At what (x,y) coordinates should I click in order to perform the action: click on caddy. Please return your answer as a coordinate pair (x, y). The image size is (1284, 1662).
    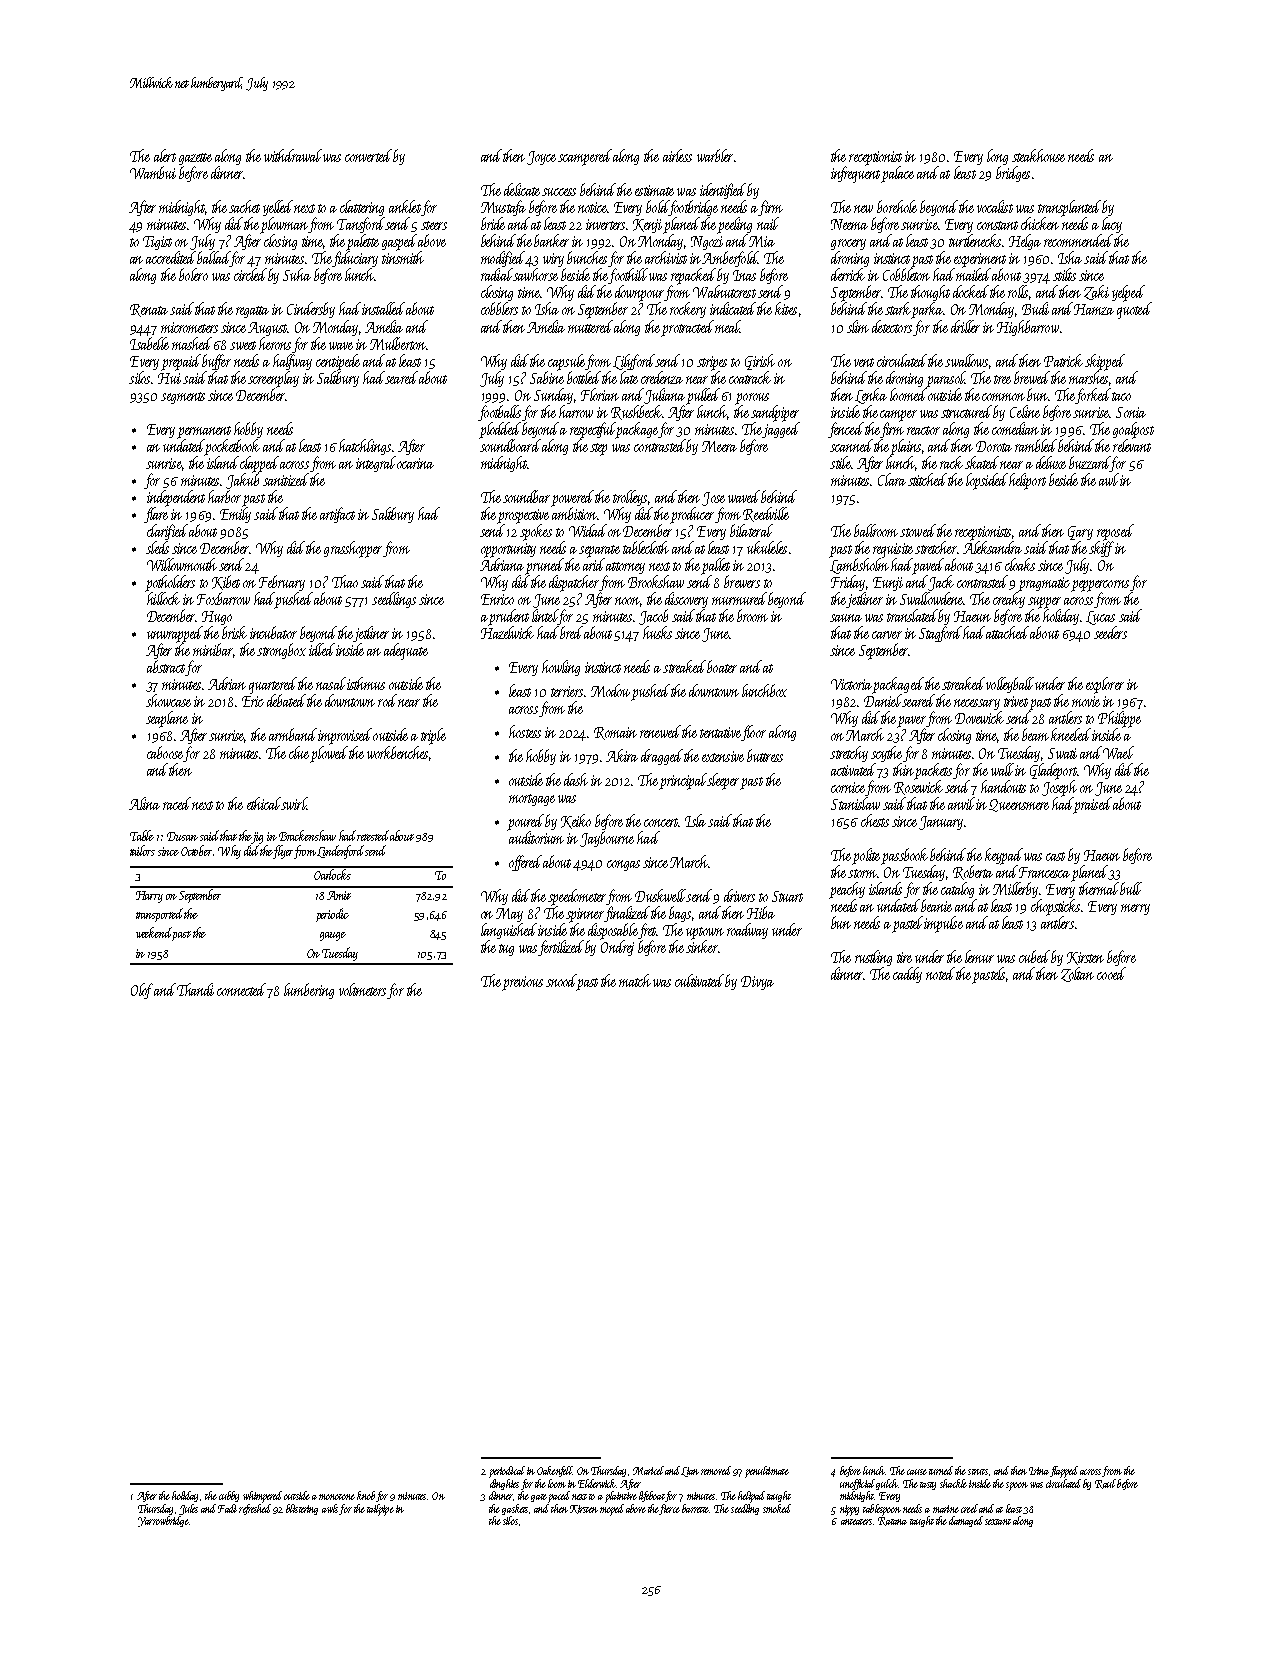
    Looking at the image, I should click on (907, 975).
